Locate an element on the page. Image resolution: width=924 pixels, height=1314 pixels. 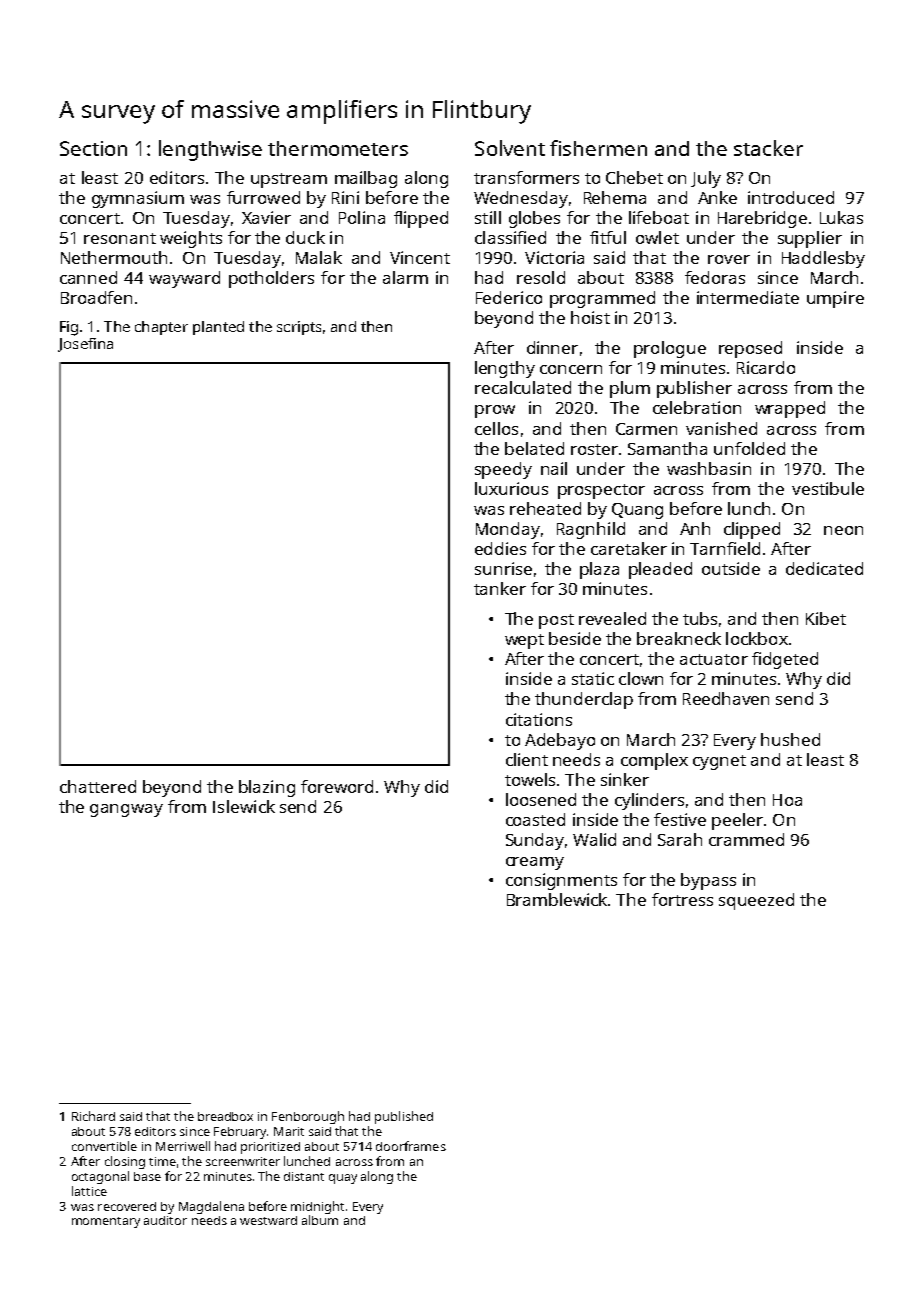
breadbox is located at coordinates (225, 1116).
